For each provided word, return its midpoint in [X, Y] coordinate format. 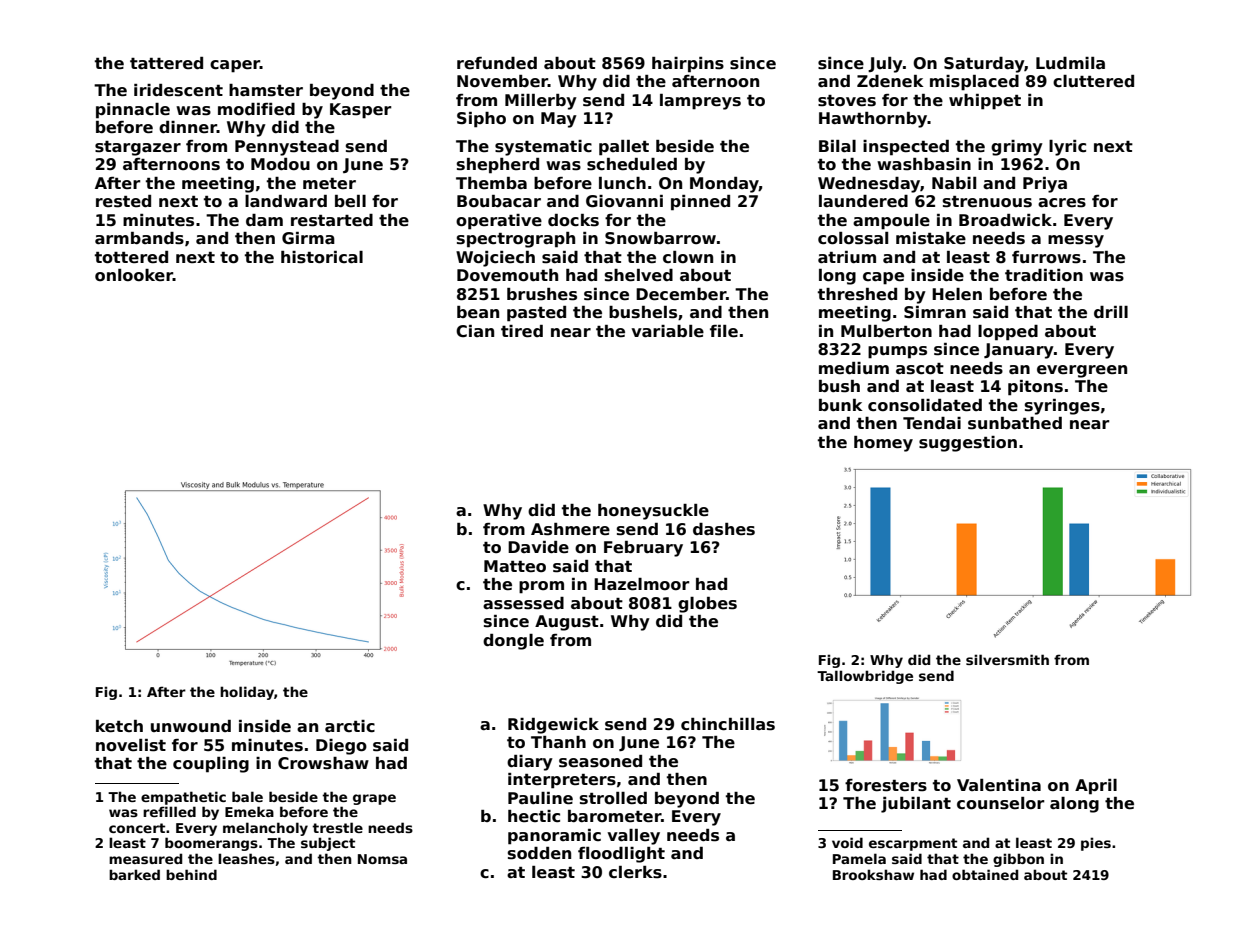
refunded [497, 63]
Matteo [515, 566]
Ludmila [1070, 63]
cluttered [1093, 81]
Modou [280, 164]
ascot [920, 369]
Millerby [541, 102]
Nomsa [382, 859]
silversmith [1007, 659]
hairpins [688, 65]
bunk [841, 405]
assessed [523, 603]
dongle [513, 642]
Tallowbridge [865, 677]
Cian [475, 331]
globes [707, 605]
